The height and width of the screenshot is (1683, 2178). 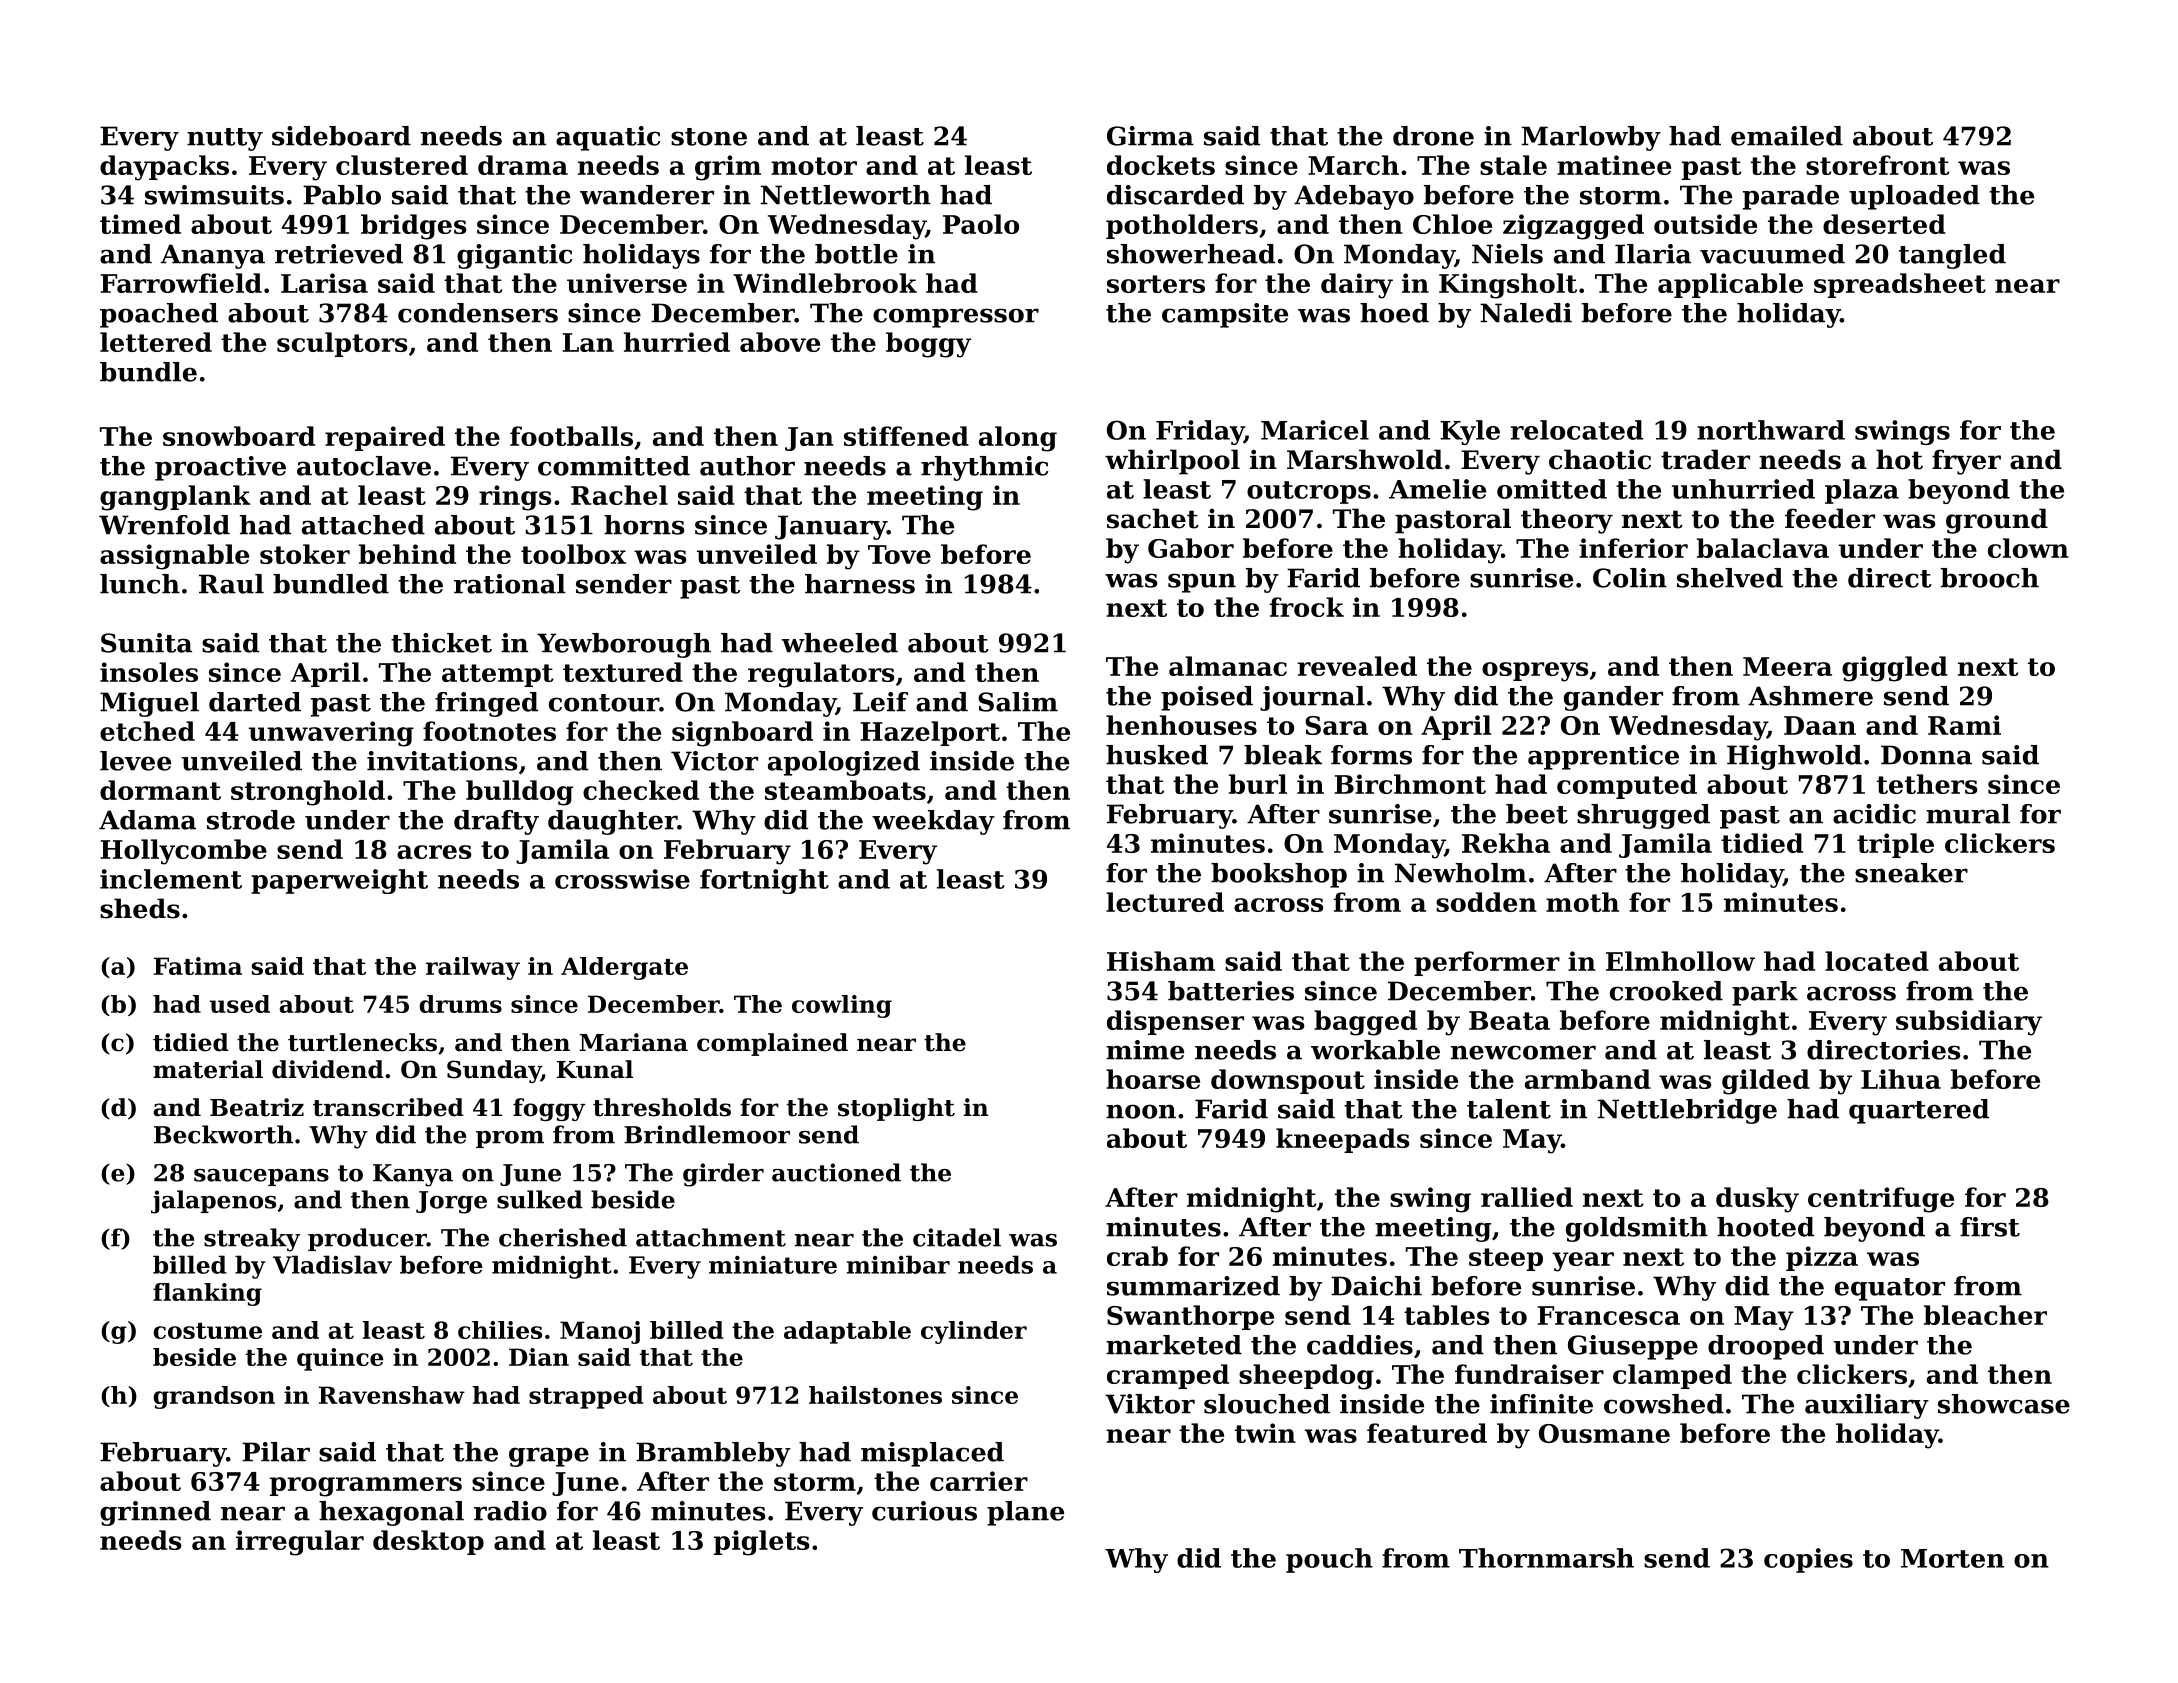 What do you see at coordinates (510, 1511) in the screenshot?
I see `radio` at bounding box center [510, 1511].
